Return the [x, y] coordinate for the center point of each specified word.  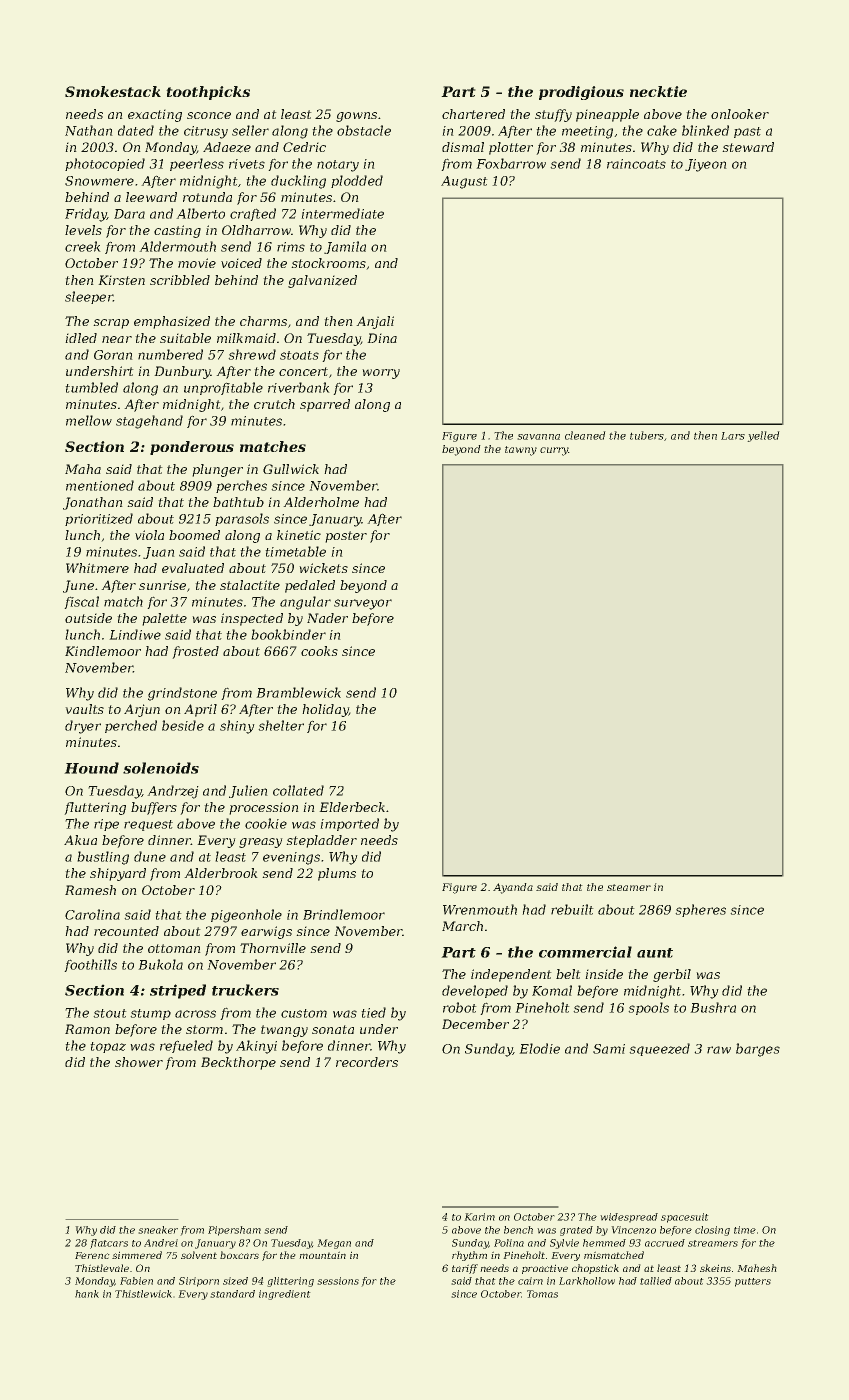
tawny [521, 451]
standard [233, 1294]
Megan [334, 1244]
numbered [170, 354]
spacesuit [684, 1218]
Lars [733, 436]
